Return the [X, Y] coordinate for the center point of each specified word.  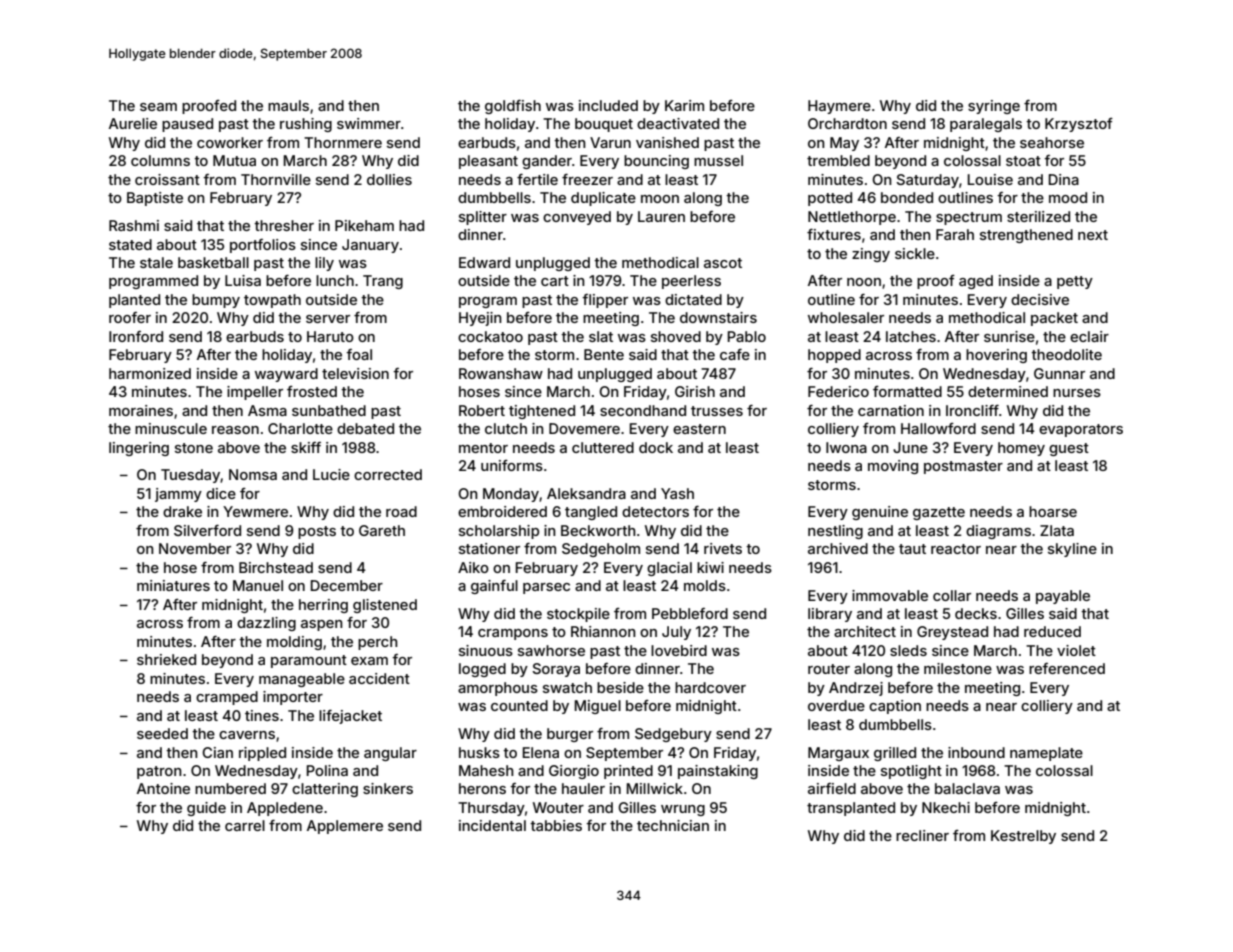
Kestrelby [1023, 837]
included [608, 105]
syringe [994, 107]
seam [158, 107]
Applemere [345, 827]
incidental [492, 825]
